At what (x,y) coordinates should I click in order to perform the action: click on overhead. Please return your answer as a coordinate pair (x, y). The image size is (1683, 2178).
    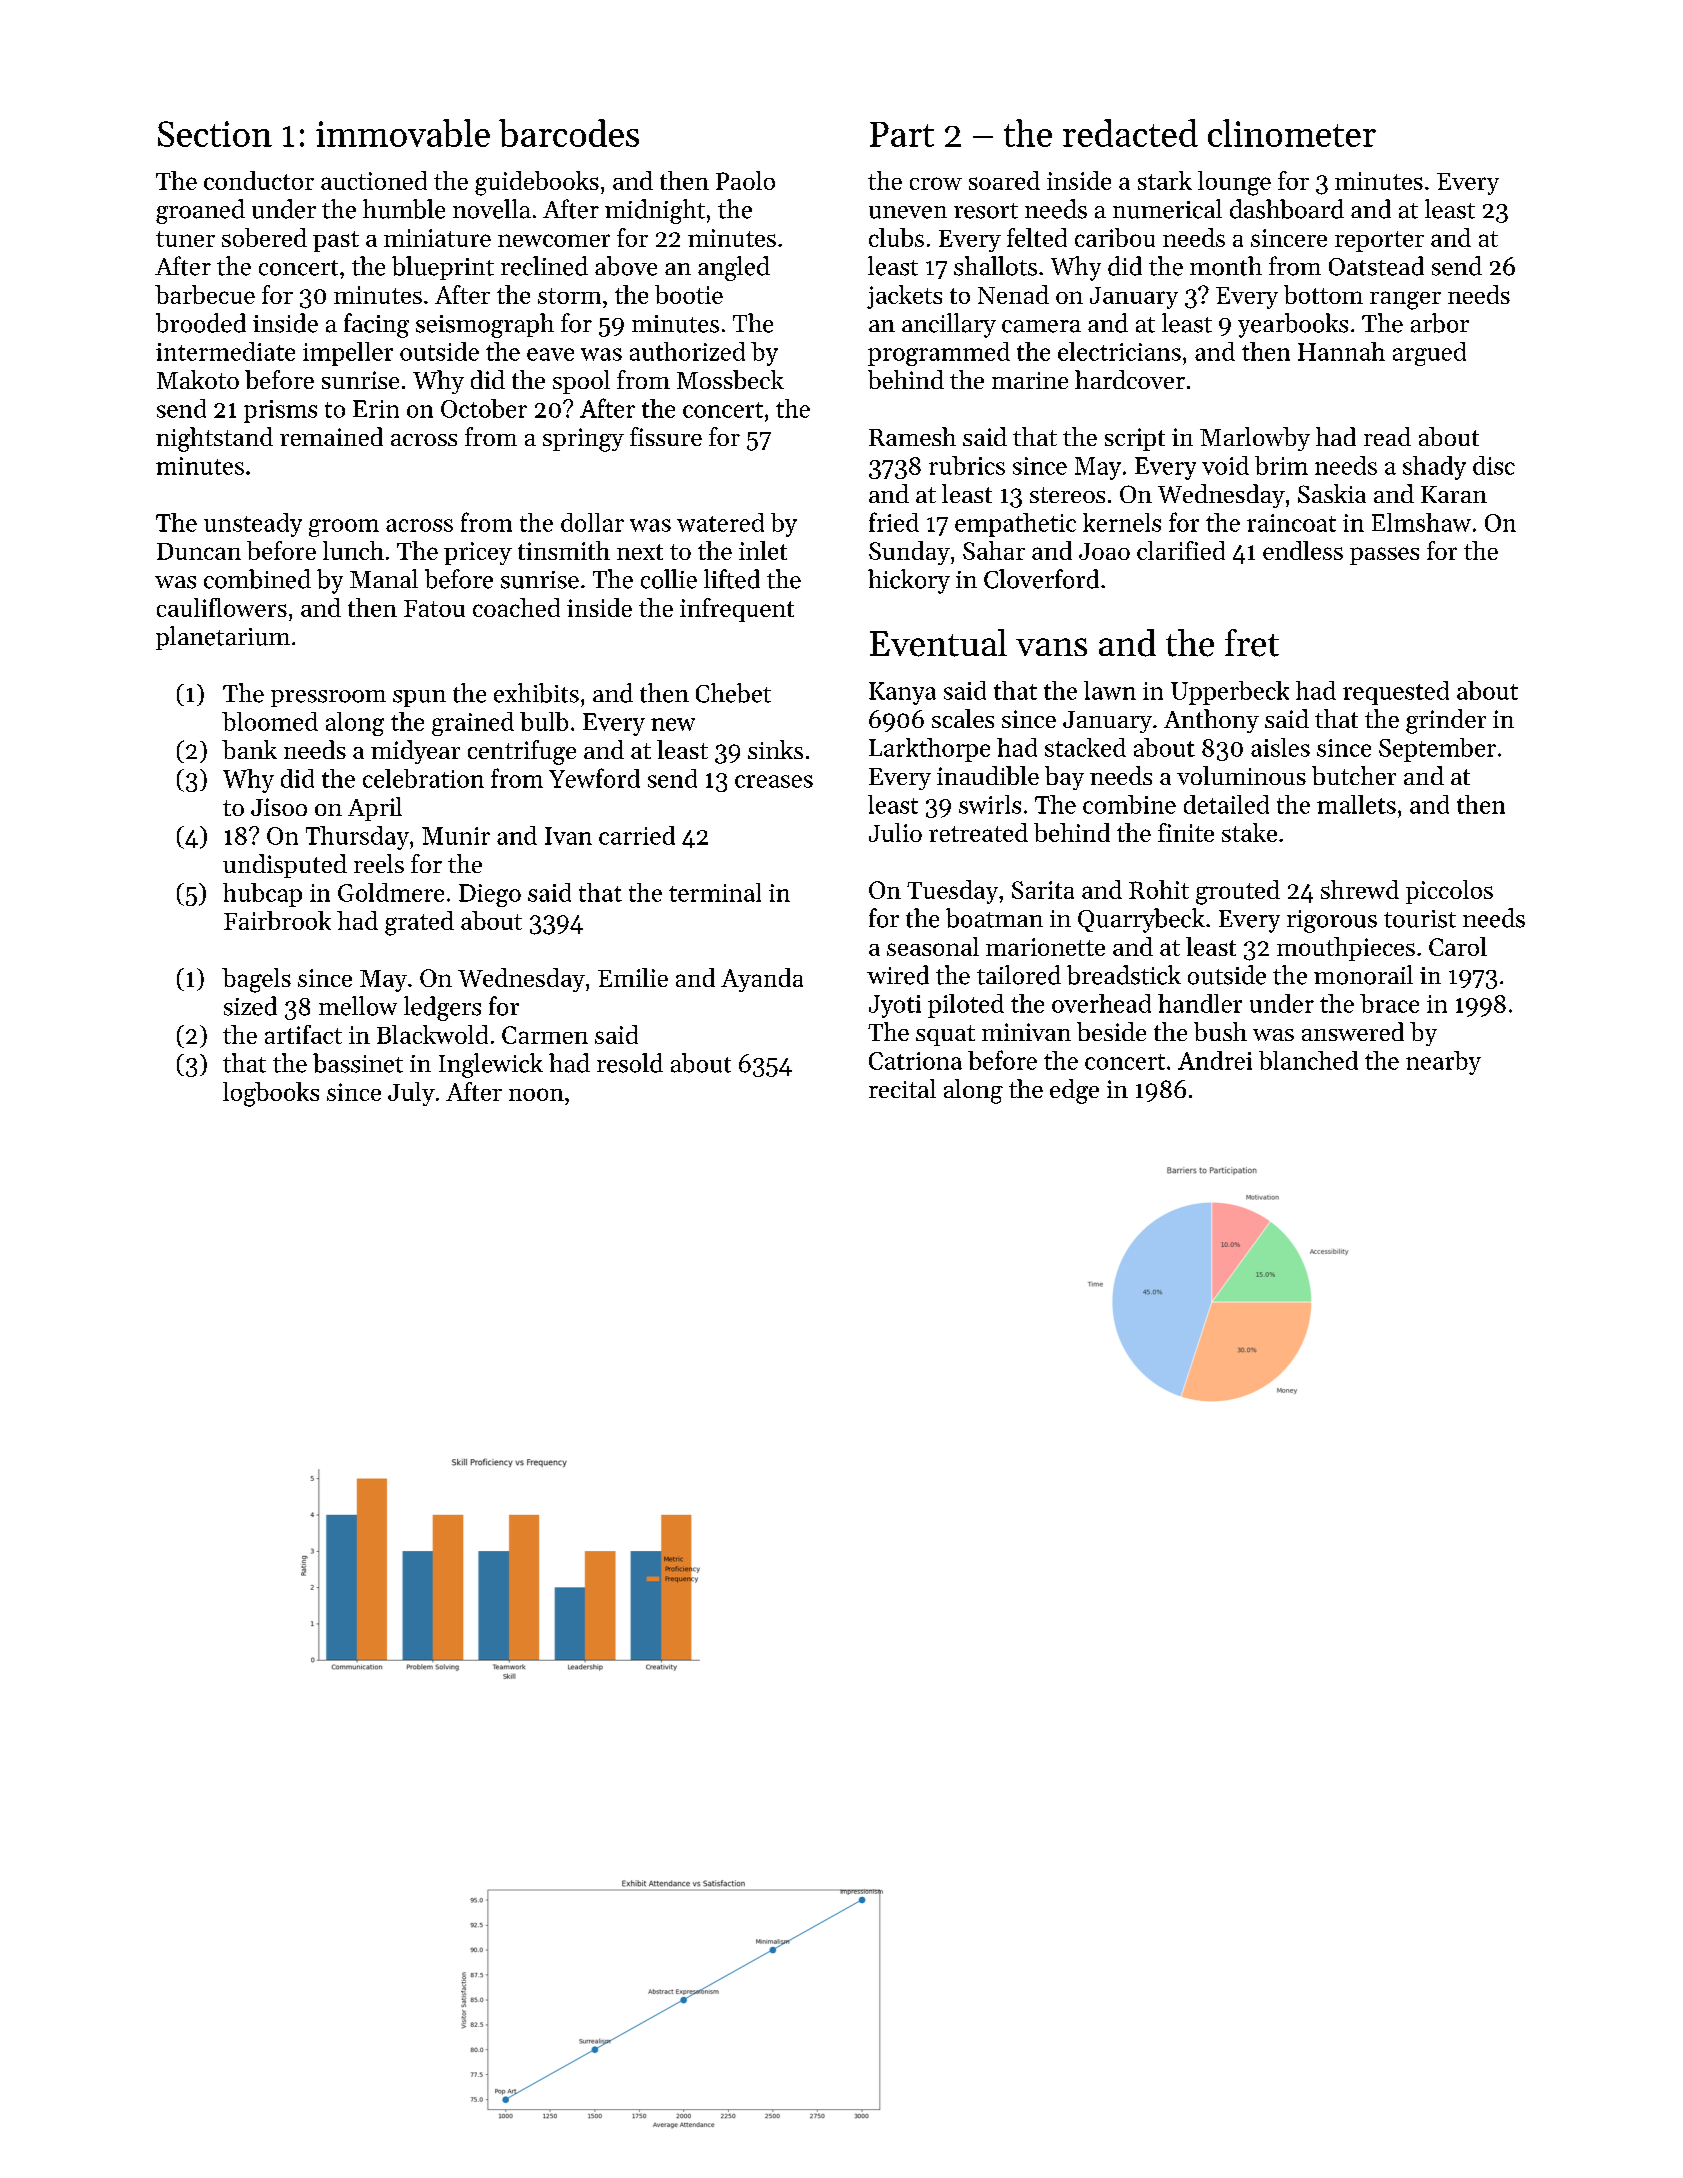
    Looking at the image, I should click on (1101, 1003).
